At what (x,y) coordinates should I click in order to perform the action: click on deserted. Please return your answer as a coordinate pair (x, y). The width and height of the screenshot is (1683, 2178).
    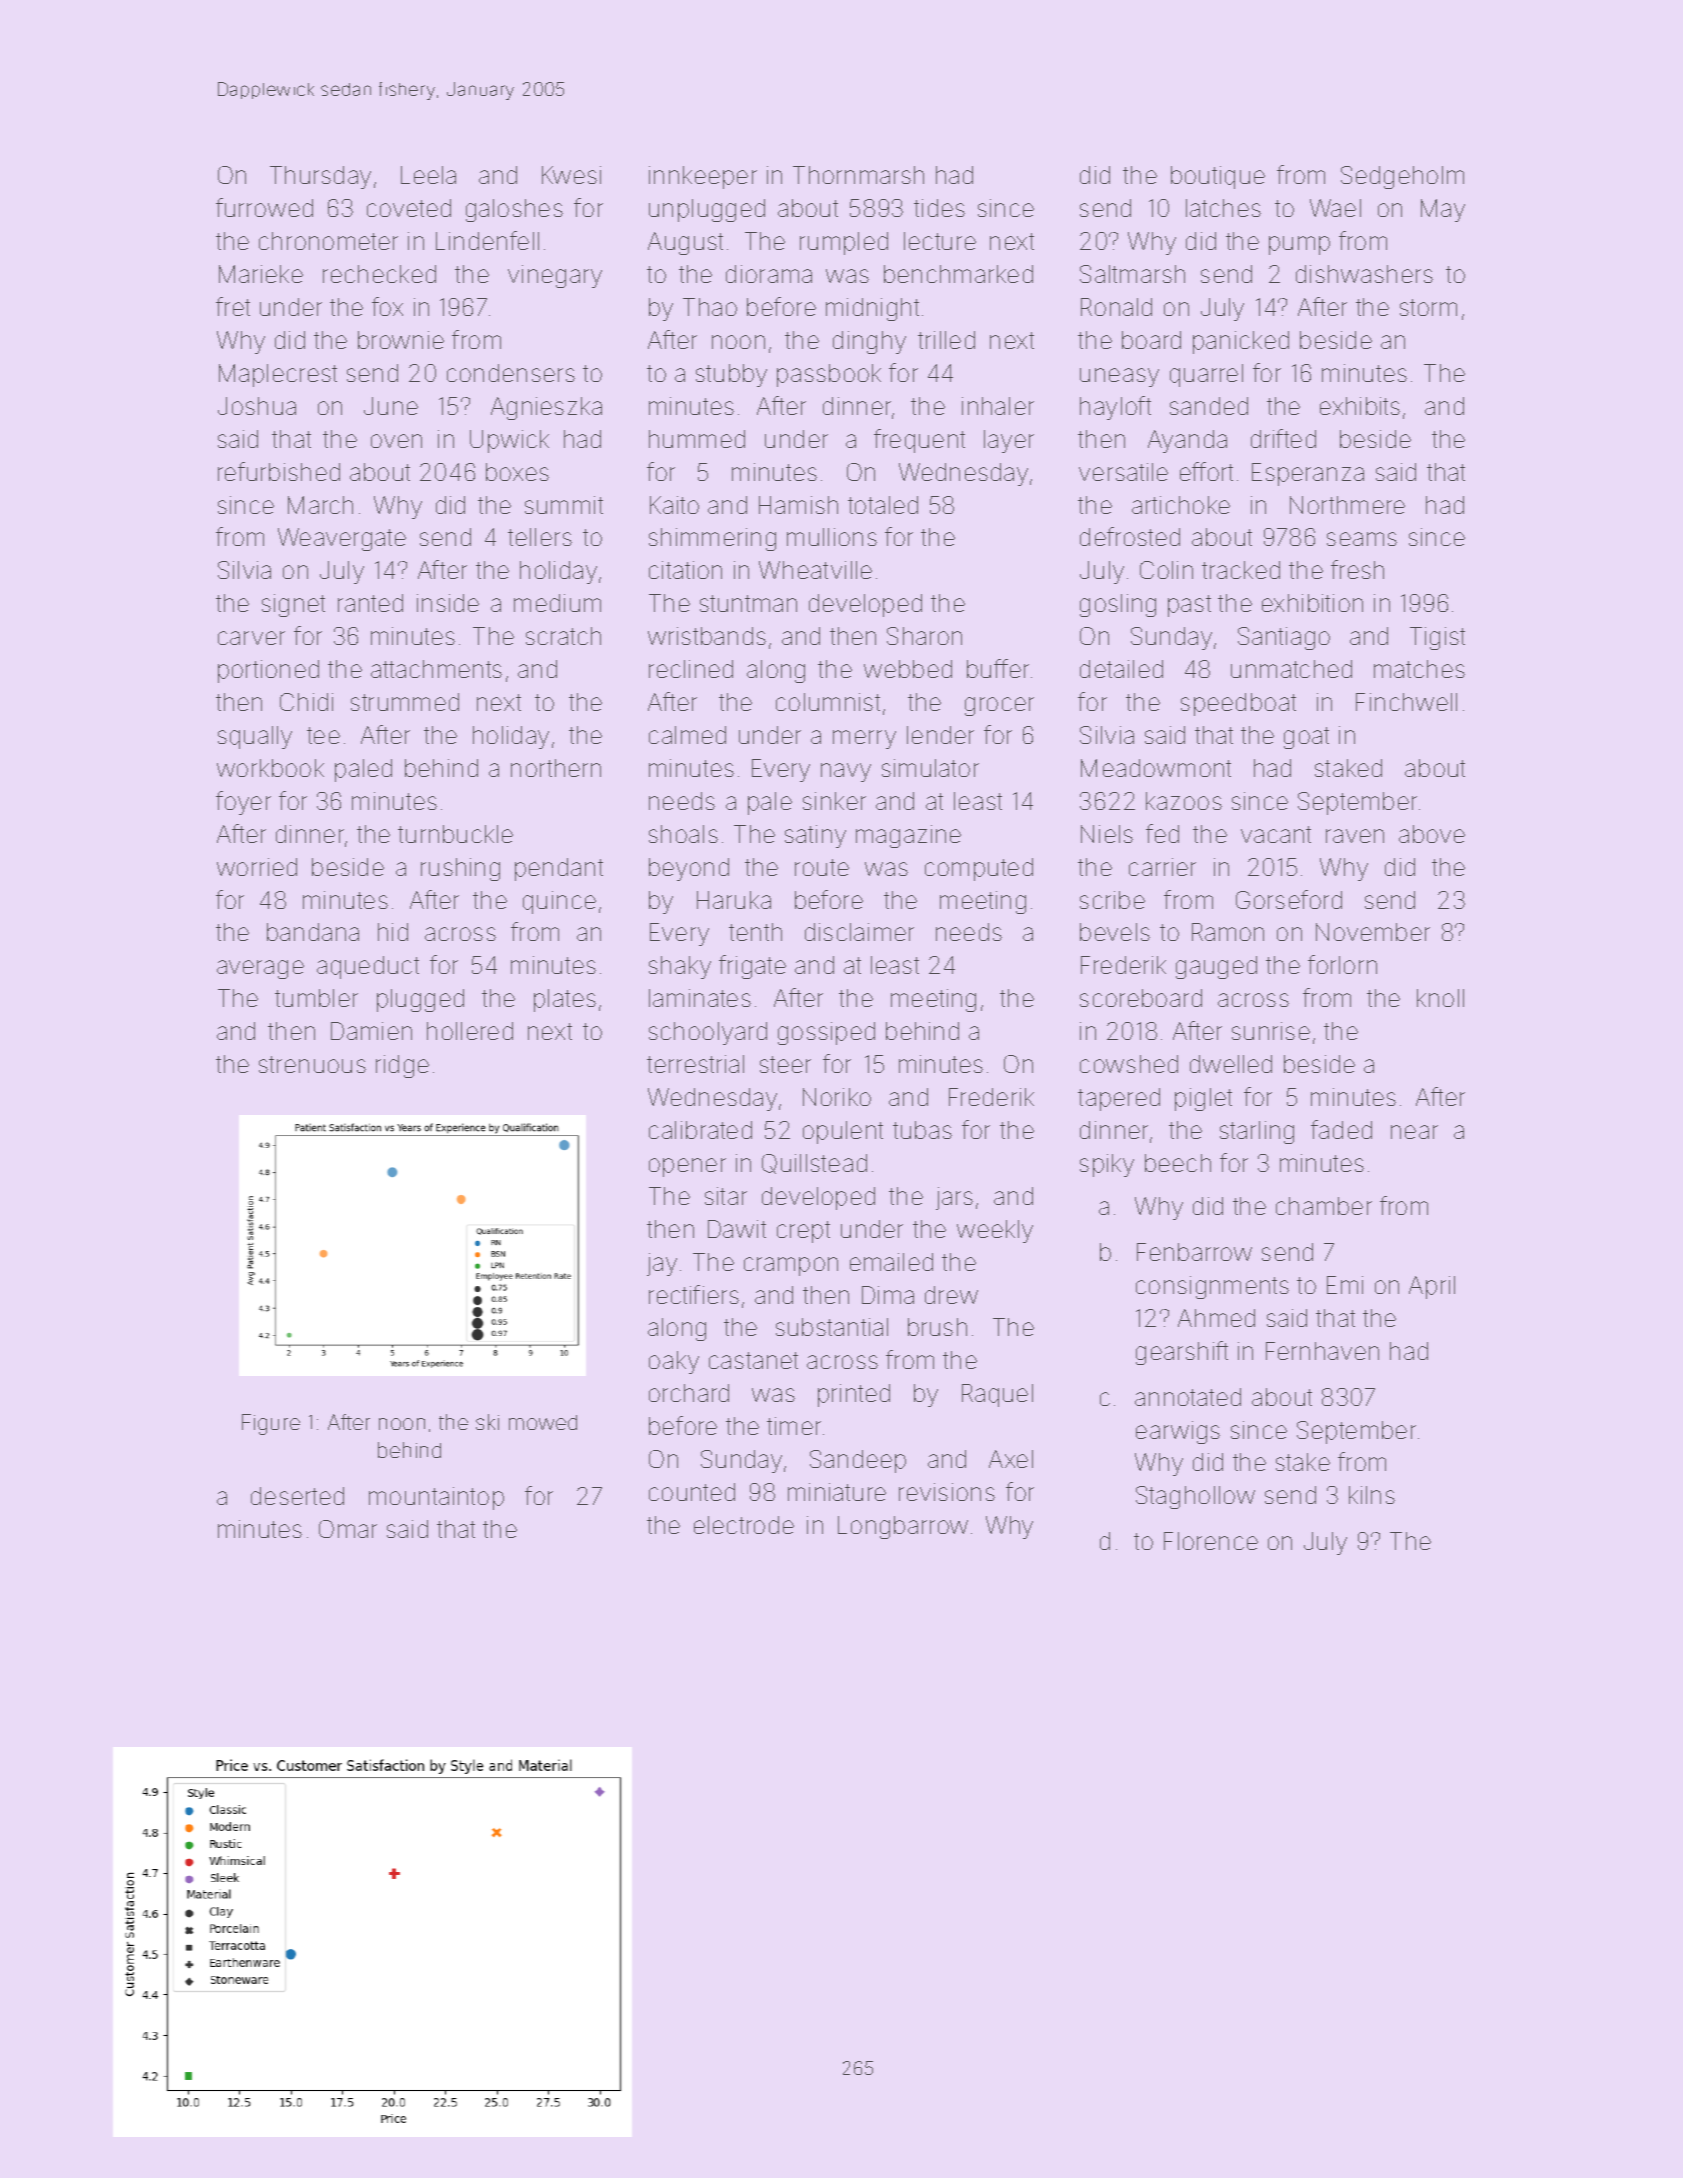
    Looking at the image, I should click on (297, 1496).
